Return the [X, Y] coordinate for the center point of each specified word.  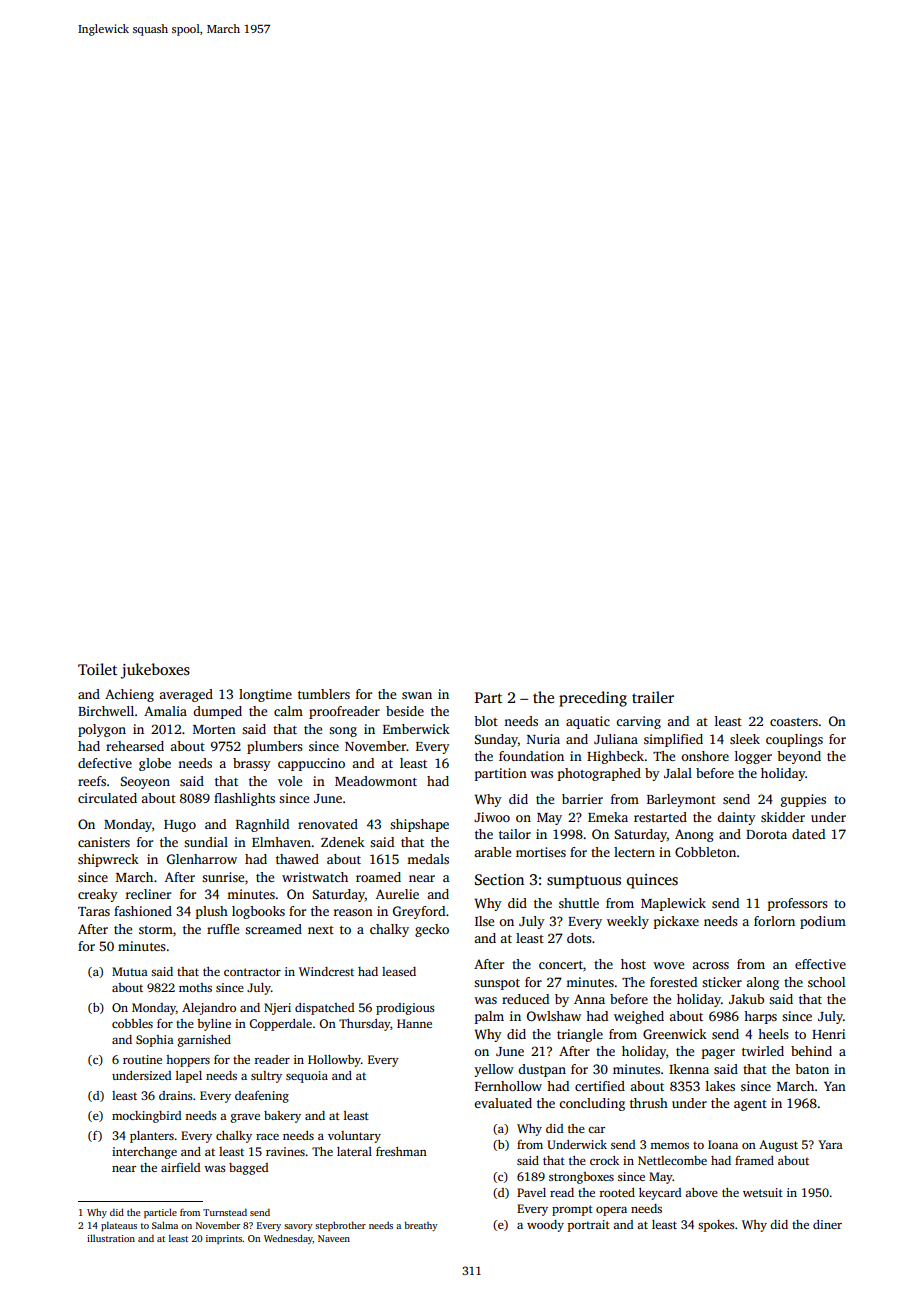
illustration [111, 1238]
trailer [653, 697]
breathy [421, 1226]
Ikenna [689, 1069]
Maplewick [673, 904]
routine [142, 1059]
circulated [107, 798]
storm [156, 930]
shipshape [419, 825]
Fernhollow [508, 1086]
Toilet [97, 669]
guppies [803, 800]
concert [561, 965]
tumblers [324, 694]
